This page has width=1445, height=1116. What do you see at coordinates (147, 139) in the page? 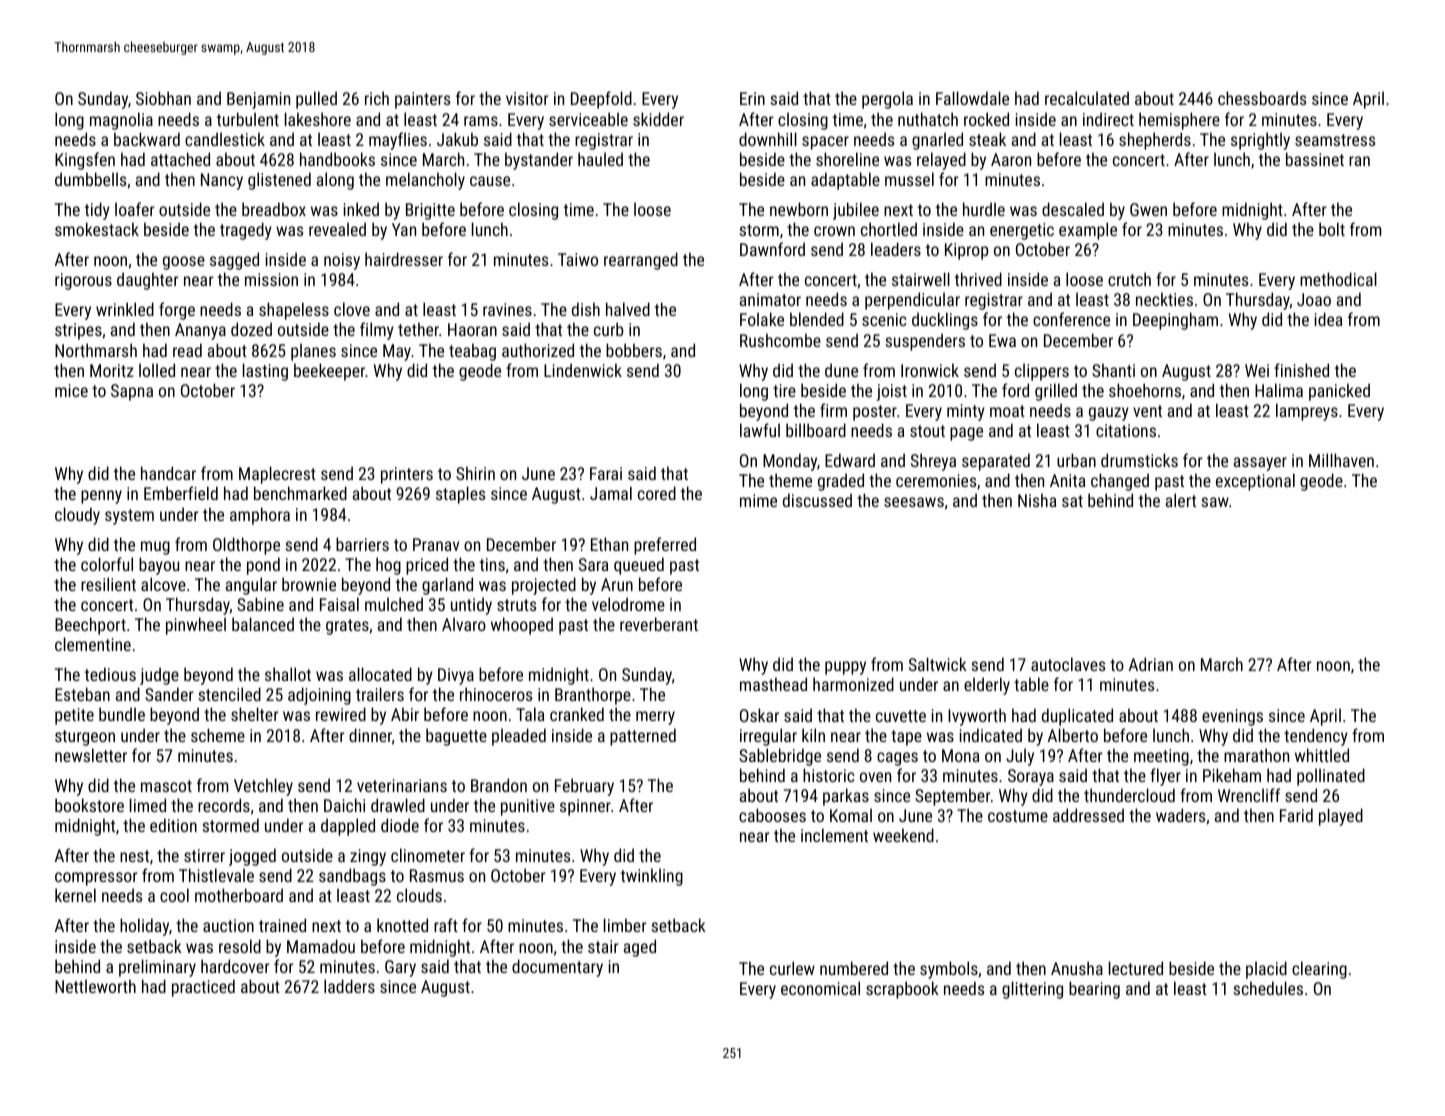
I see `backward` at bounding box center [147, 139].
